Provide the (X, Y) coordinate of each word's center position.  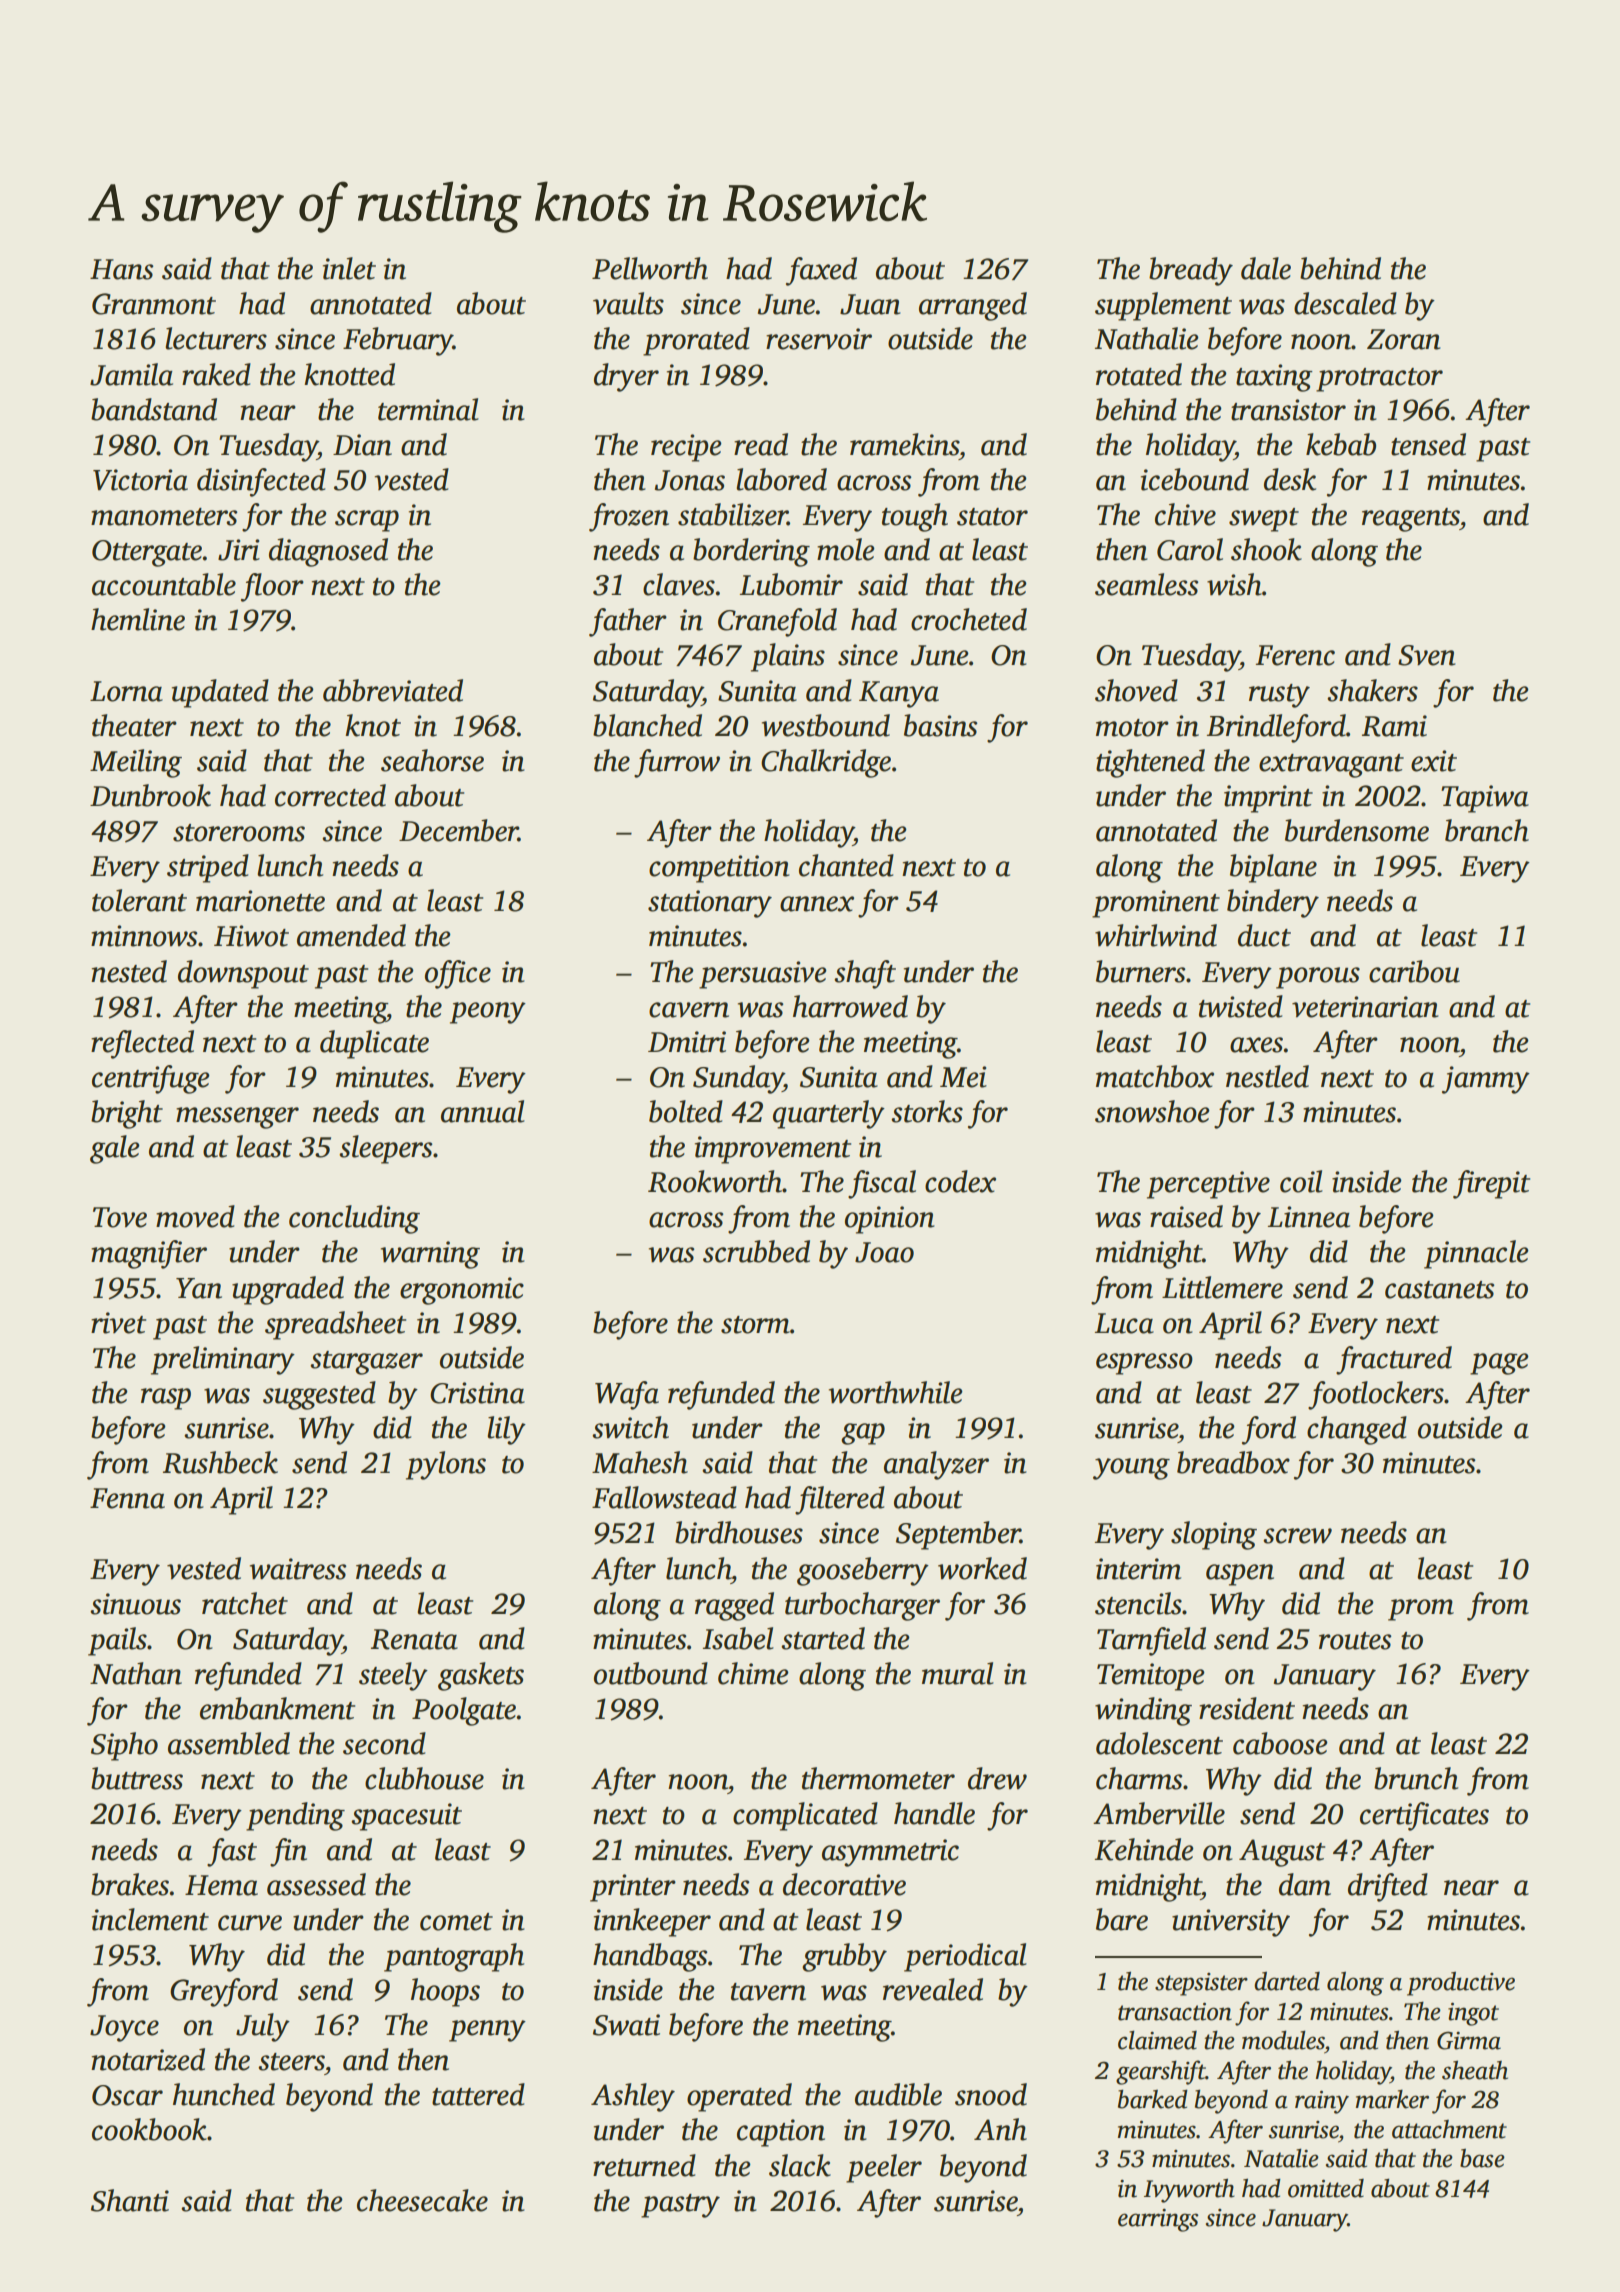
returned (644, 2165)
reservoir (819, 339)
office (458, 974)
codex (960, 1181)
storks (927, 1111)
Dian (362, 445)
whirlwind (1156, 935)
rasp (166, 1399)
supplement (1163, 306)
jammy (1486, 1080)
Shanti (130, 2200)
